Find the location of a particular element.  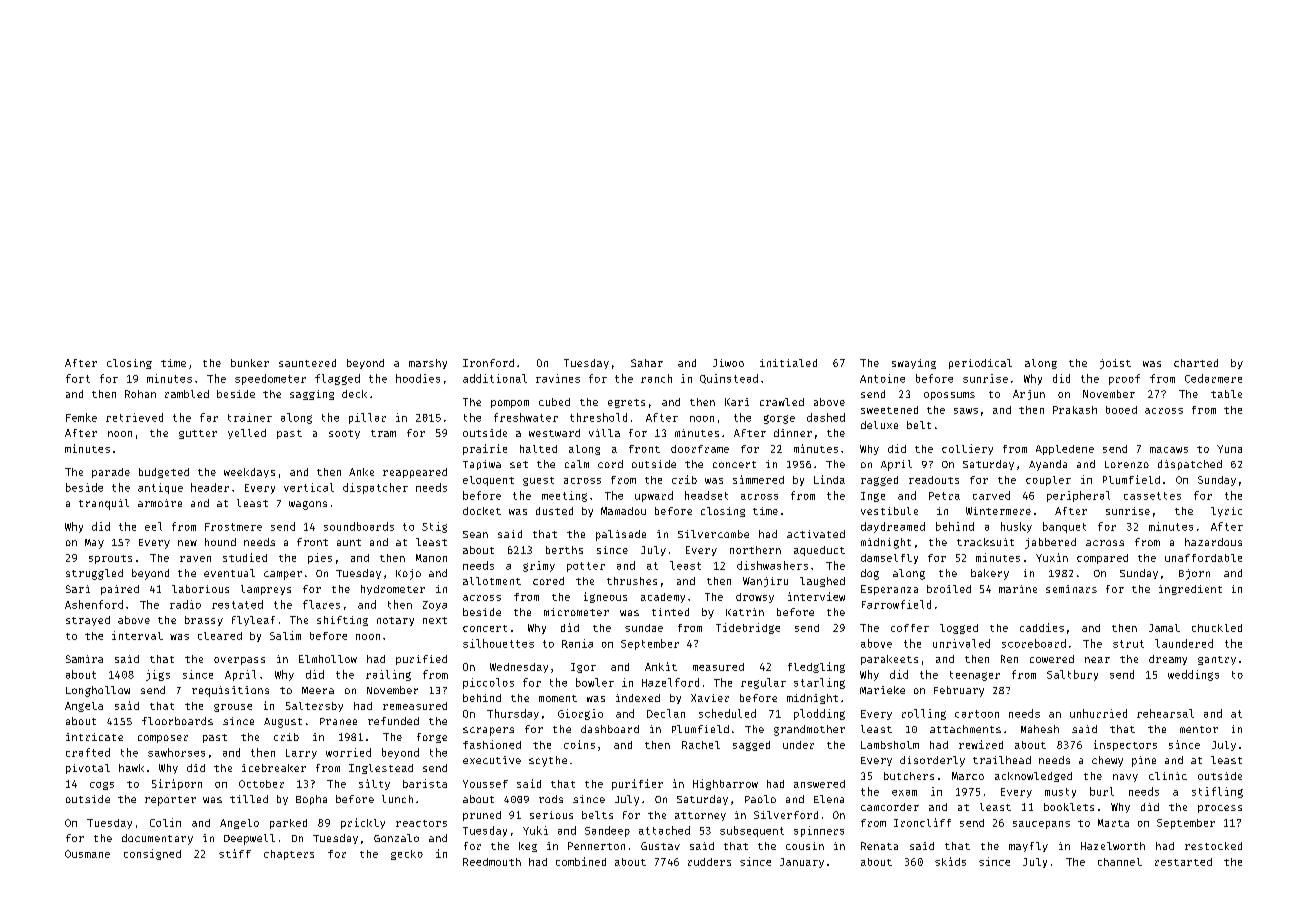

marine is located at coordinates (1018, 589).
